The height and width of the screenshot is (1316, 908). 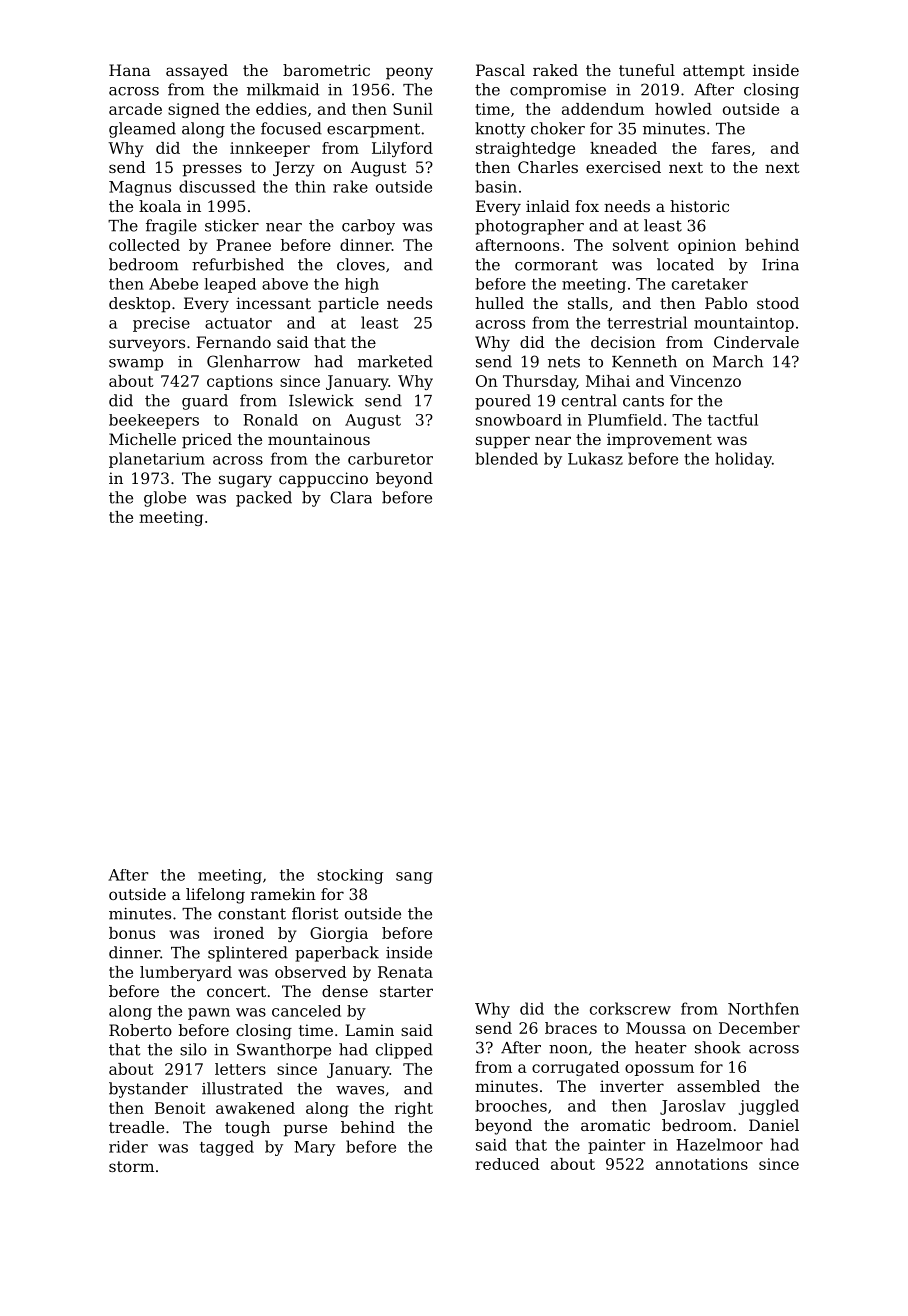 What do you see at coordinates (351, 497) in the screenshot?
I see `Clara` at bounding box center [351, 497].
